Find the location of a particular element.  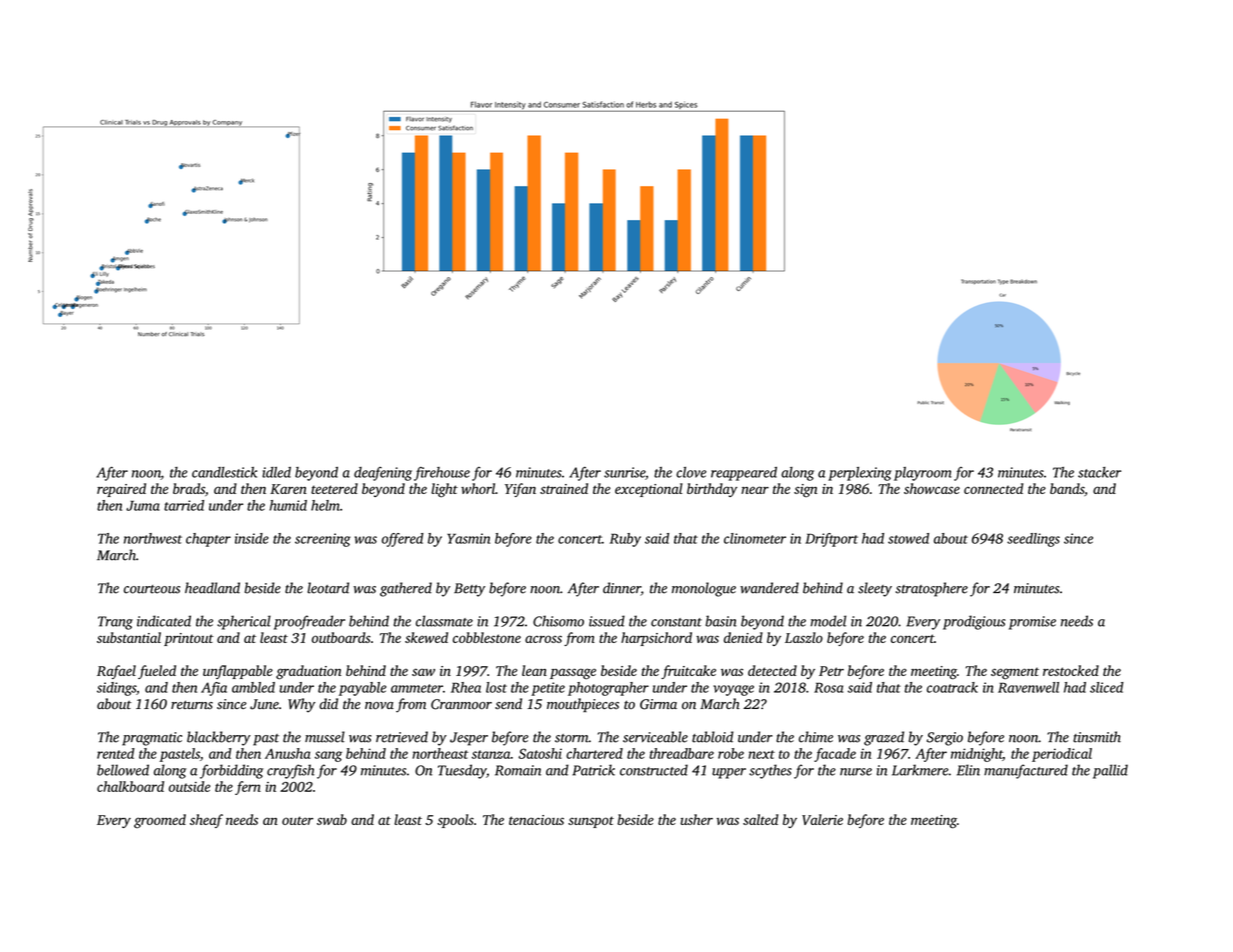

Romain is located at coordinates (518, 770).
